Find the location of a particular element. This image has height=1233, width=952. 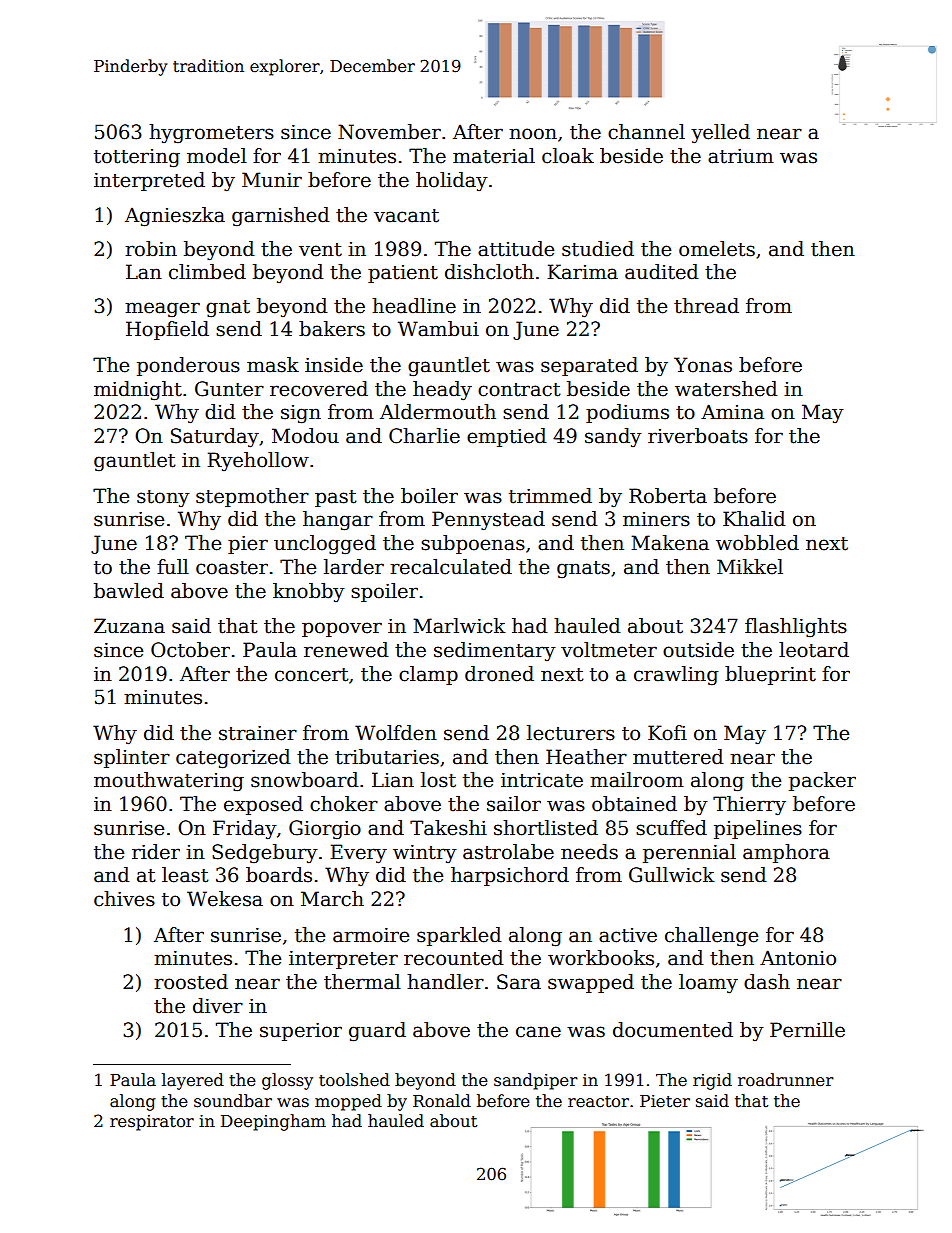

concert is located at coordinates (312, 675).
